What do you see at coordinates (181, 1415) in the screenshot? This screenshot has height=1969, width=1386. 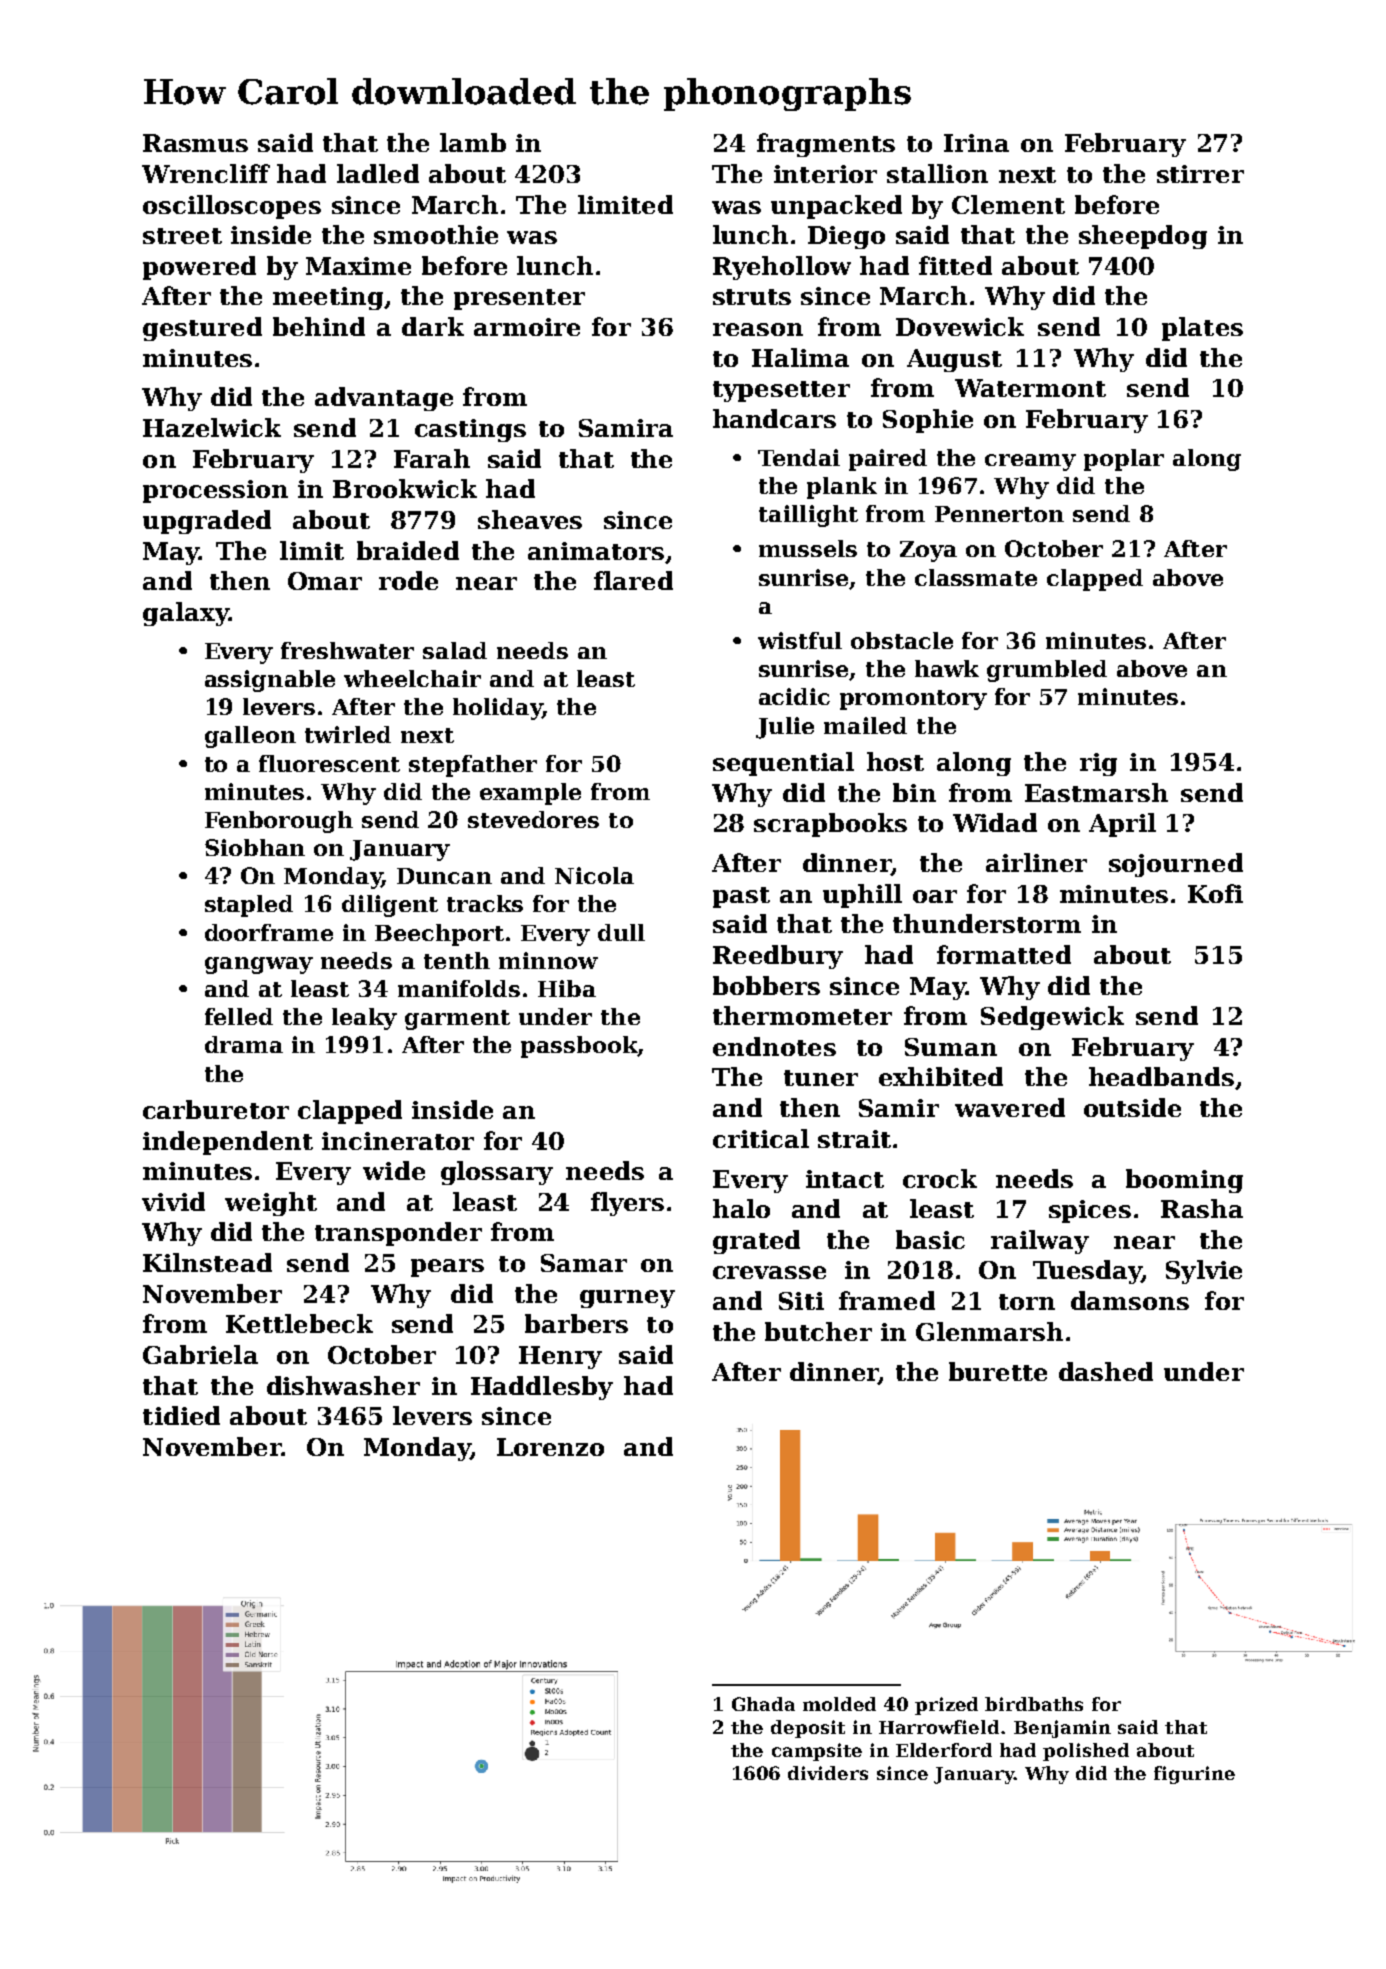 I see `tidied` at bounding box center [181, 1415].
